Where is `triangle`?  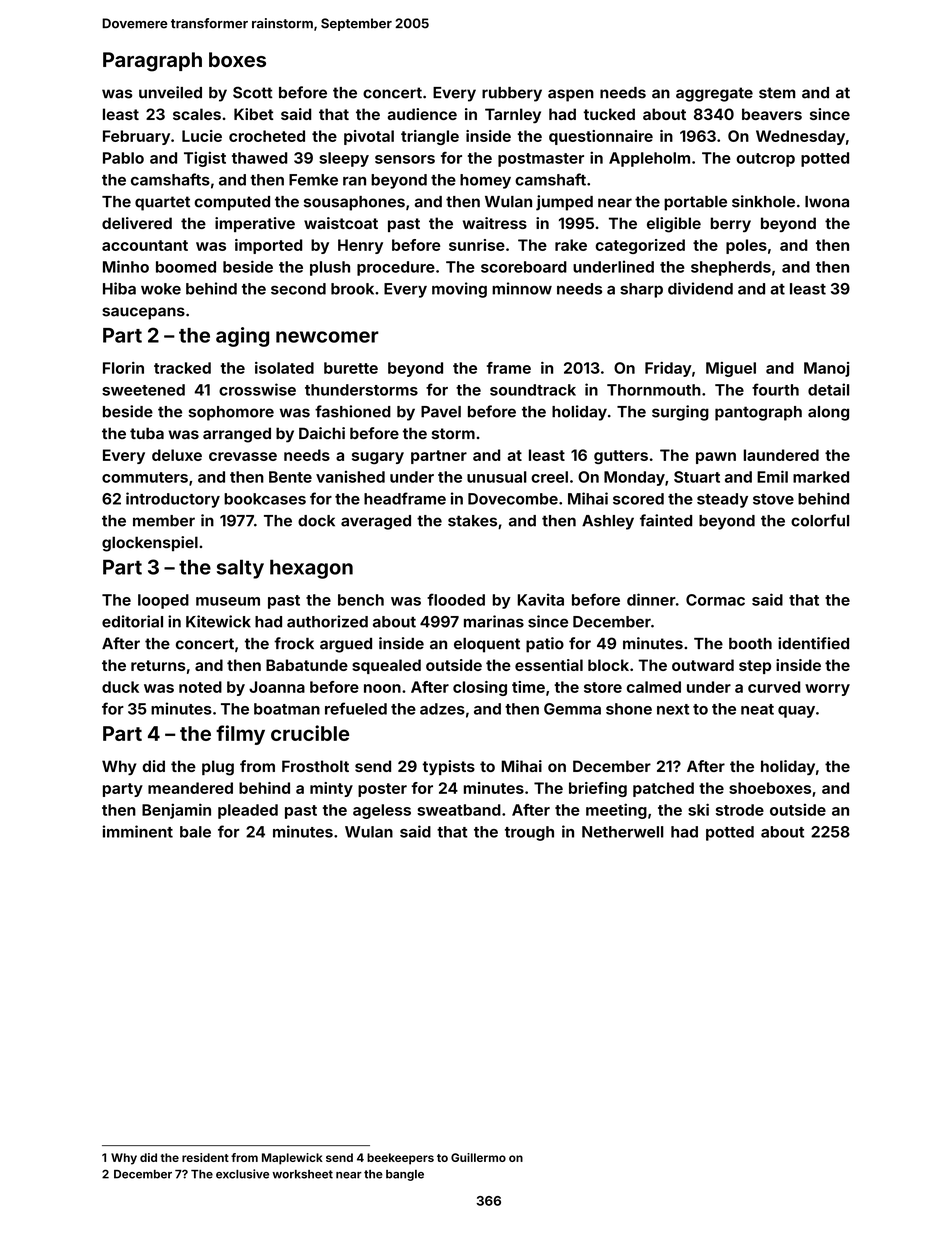
triangle is located at coordinates (430, 137).
